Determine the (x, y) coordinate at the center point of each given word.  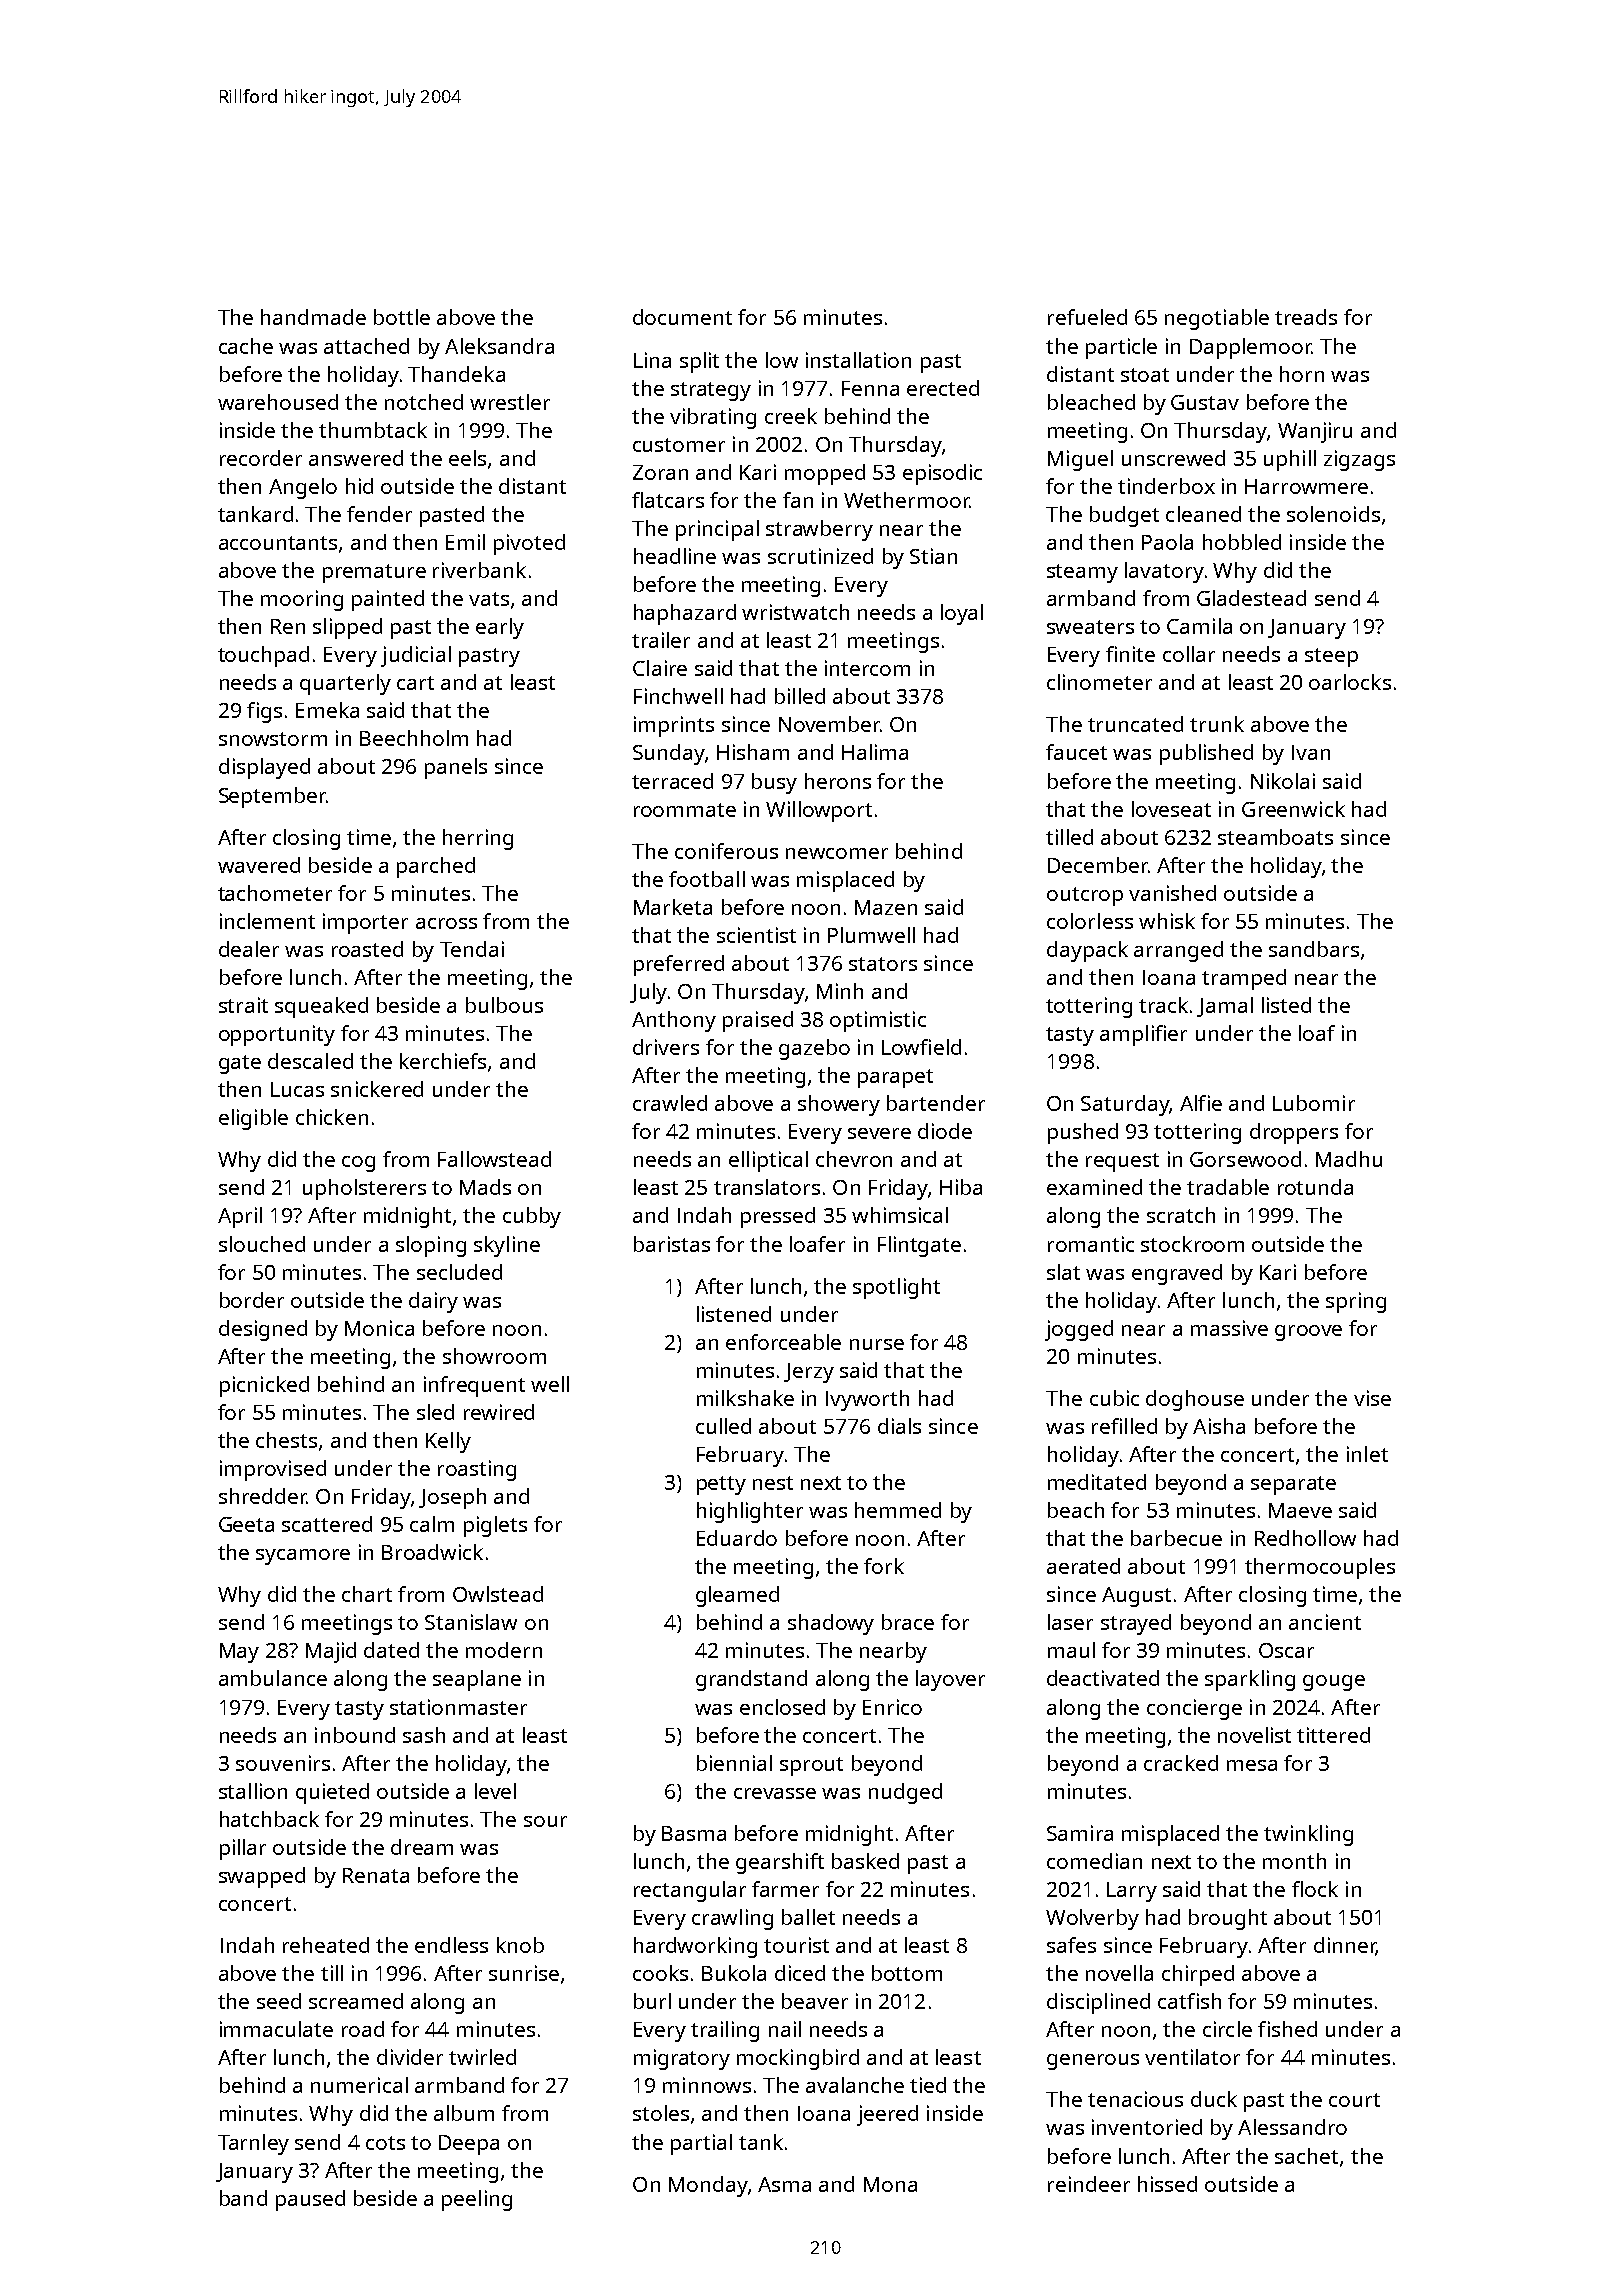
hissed (1167, 2184)
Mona (890, 2184)
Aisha (1219, 1426)
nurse (877, 1344)
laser (1070, 1622)
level (495, 1791)
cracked (1181, 1763)
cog (358, 1164)
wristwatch (795, 612)
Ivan (1311, 752)
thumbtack (373, 430)
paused (310, 2200)
